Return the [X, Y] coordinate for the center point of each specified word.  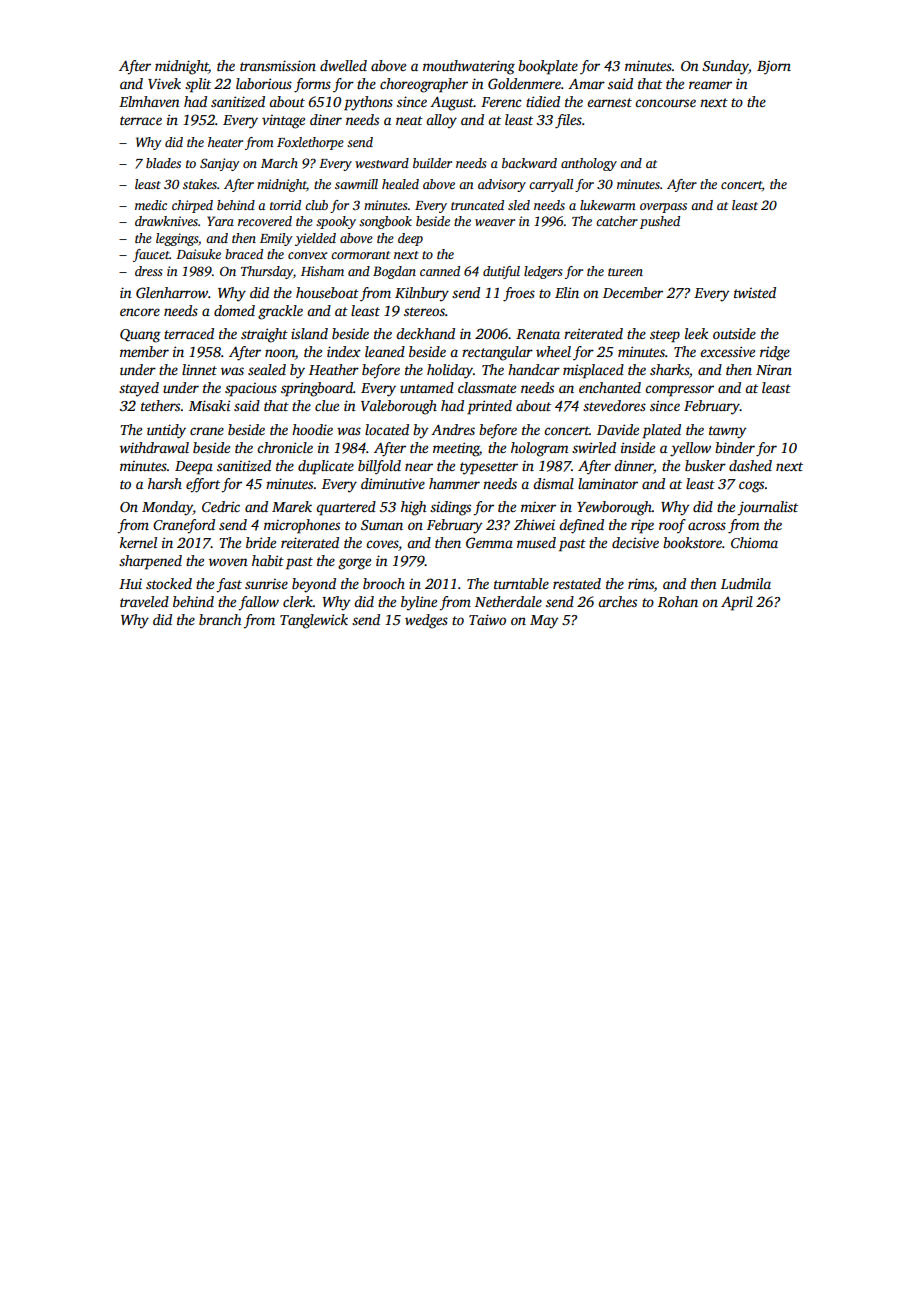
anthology [589, 164]
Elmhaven [149, 101]
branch [220, 619]
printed [489, 407]
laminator [608, 483]
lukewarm [608, 205]
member [144, 351]
